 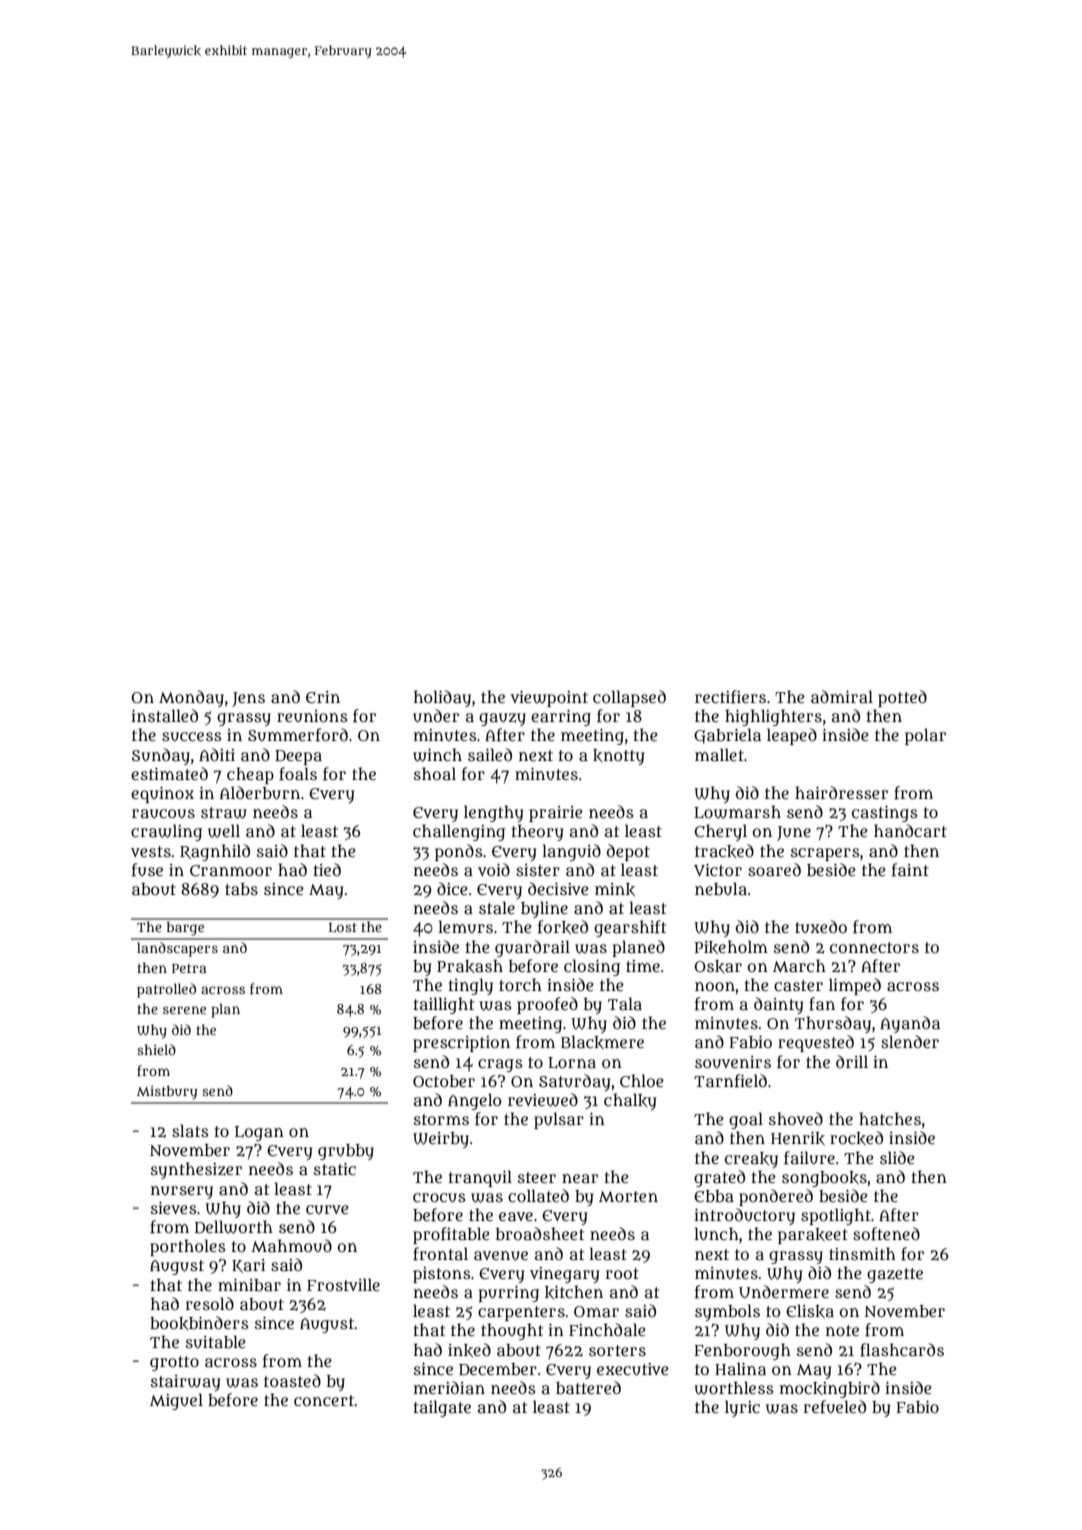 What do you see at coordinates (191, 698) in the screenshot?
I see `Monday` at bounding box center [191, 698].
